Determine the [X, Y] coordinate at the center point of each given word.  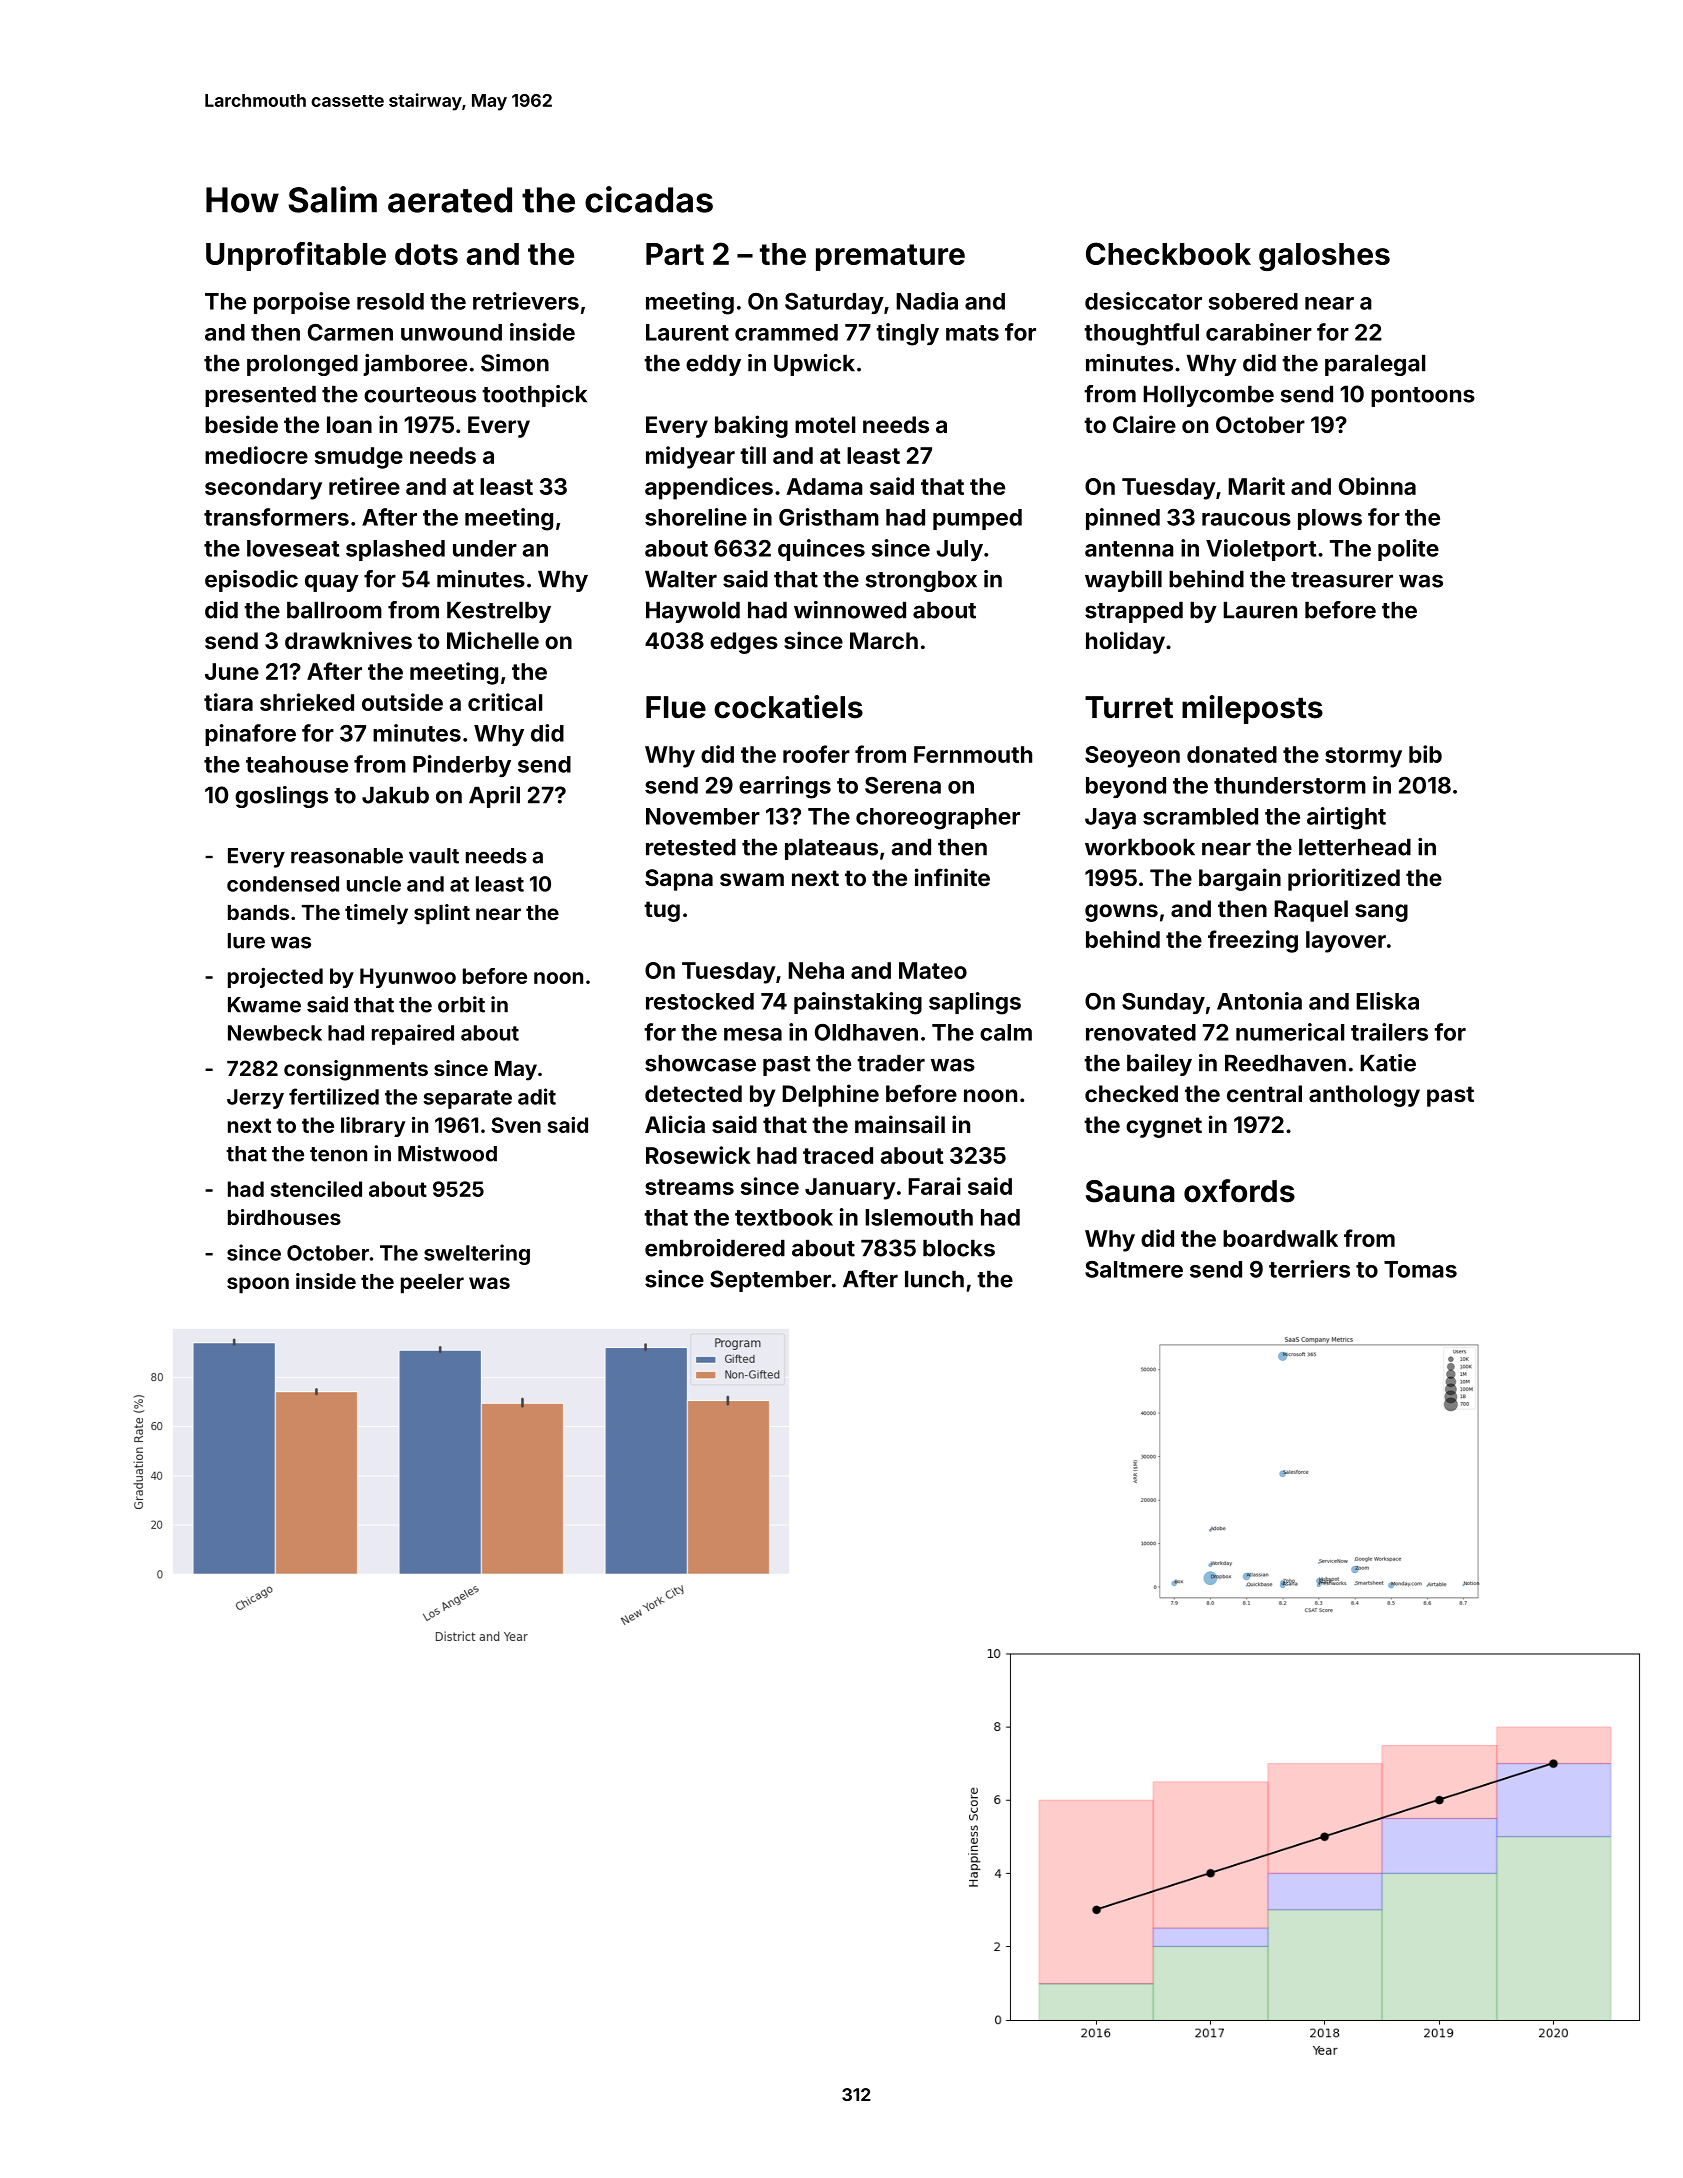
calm [1006, 1032]
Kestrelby [499, 612]
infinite [952, 877]
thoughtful [1141, 334]
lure [246, 941]
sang [1381, 913]
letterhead [1355, 847]
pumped [977, 519]
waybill [1123, 581]
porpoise [302, 303]
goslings [281, 797]
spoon [258, 1285]
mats [972, 333]
